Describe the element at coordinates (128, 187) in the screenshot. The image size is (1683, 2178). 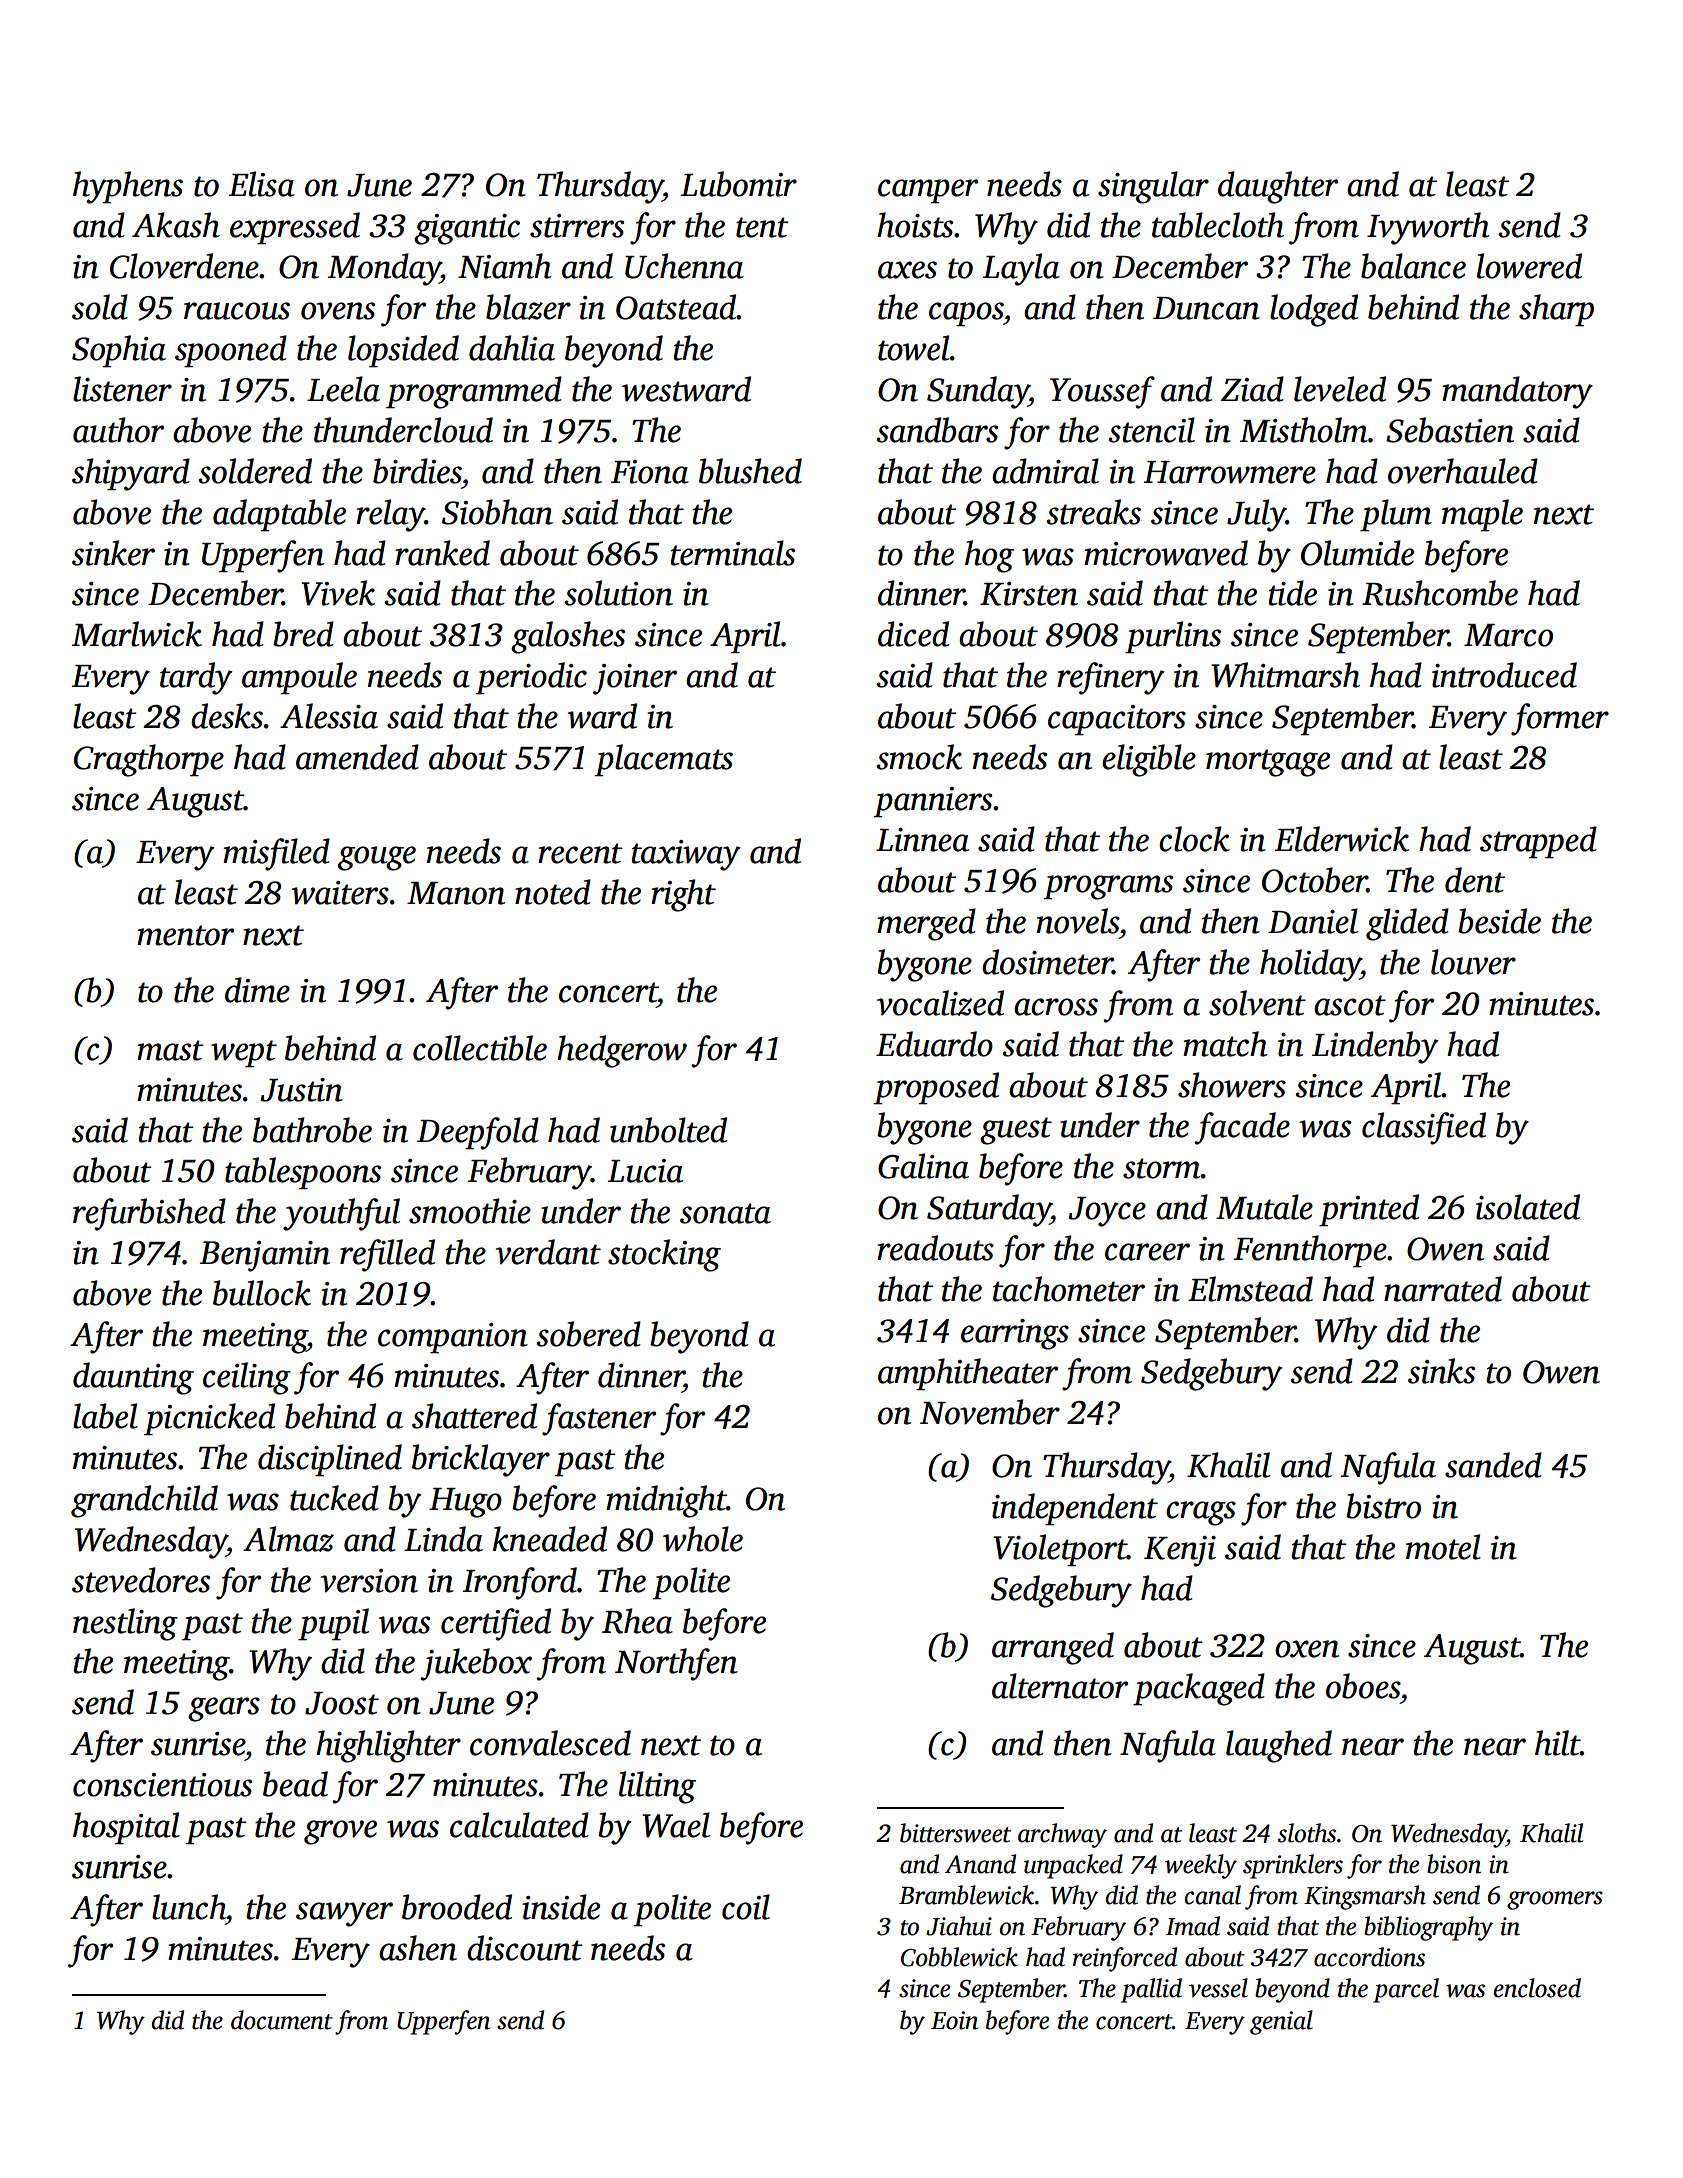
I see `hyphens` at that location.
